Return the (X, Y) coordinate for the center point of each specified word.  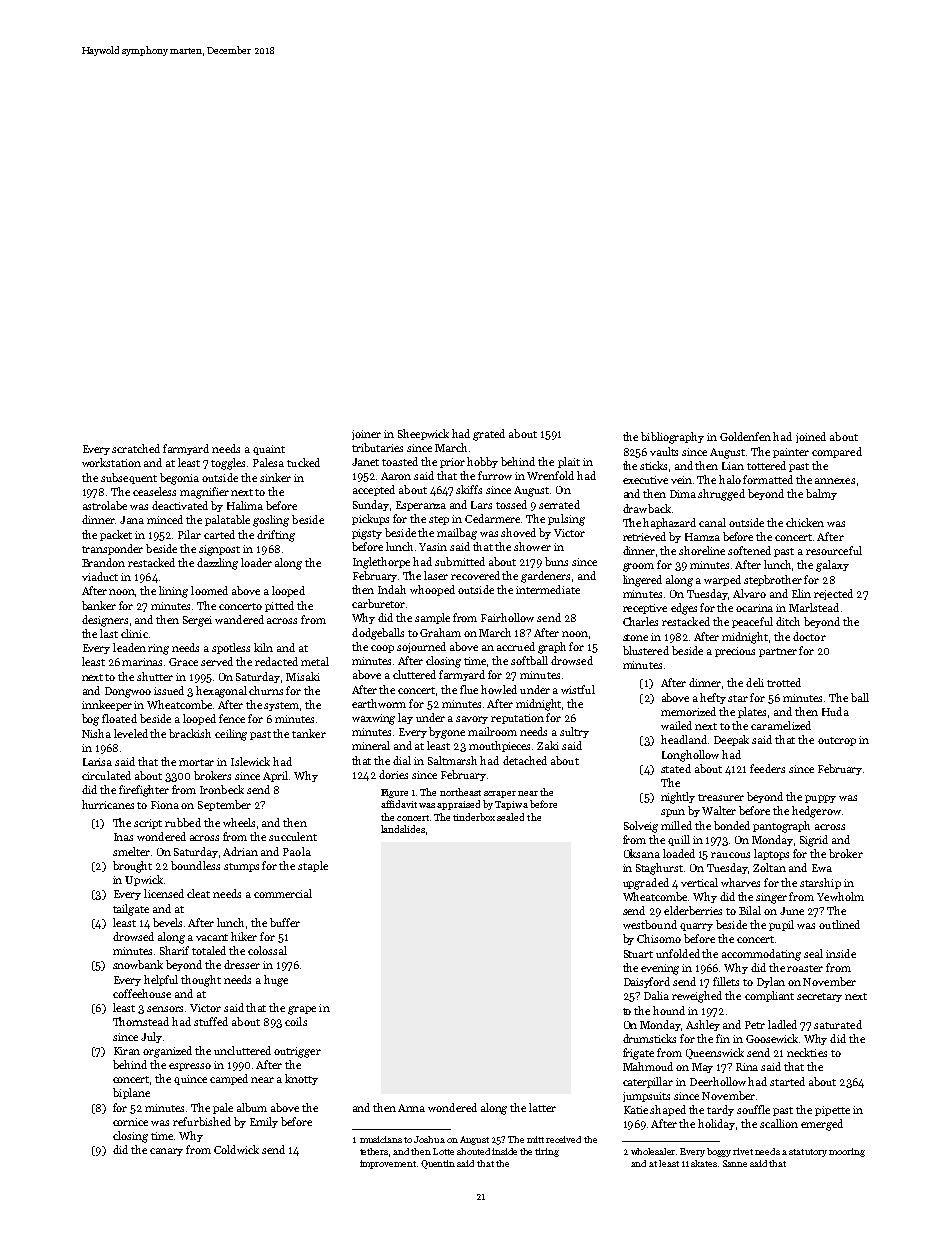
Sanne (735, 1163)
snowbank (138, 964)
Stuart (638, 954)
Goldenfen (745, 436)
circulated (106, 775)
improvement (388, 1164)
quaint (269, 450)
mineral (371, 745)
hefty (713, 698)
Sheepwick (423, 434)
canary (166, 1152)
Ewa (822, 868)
